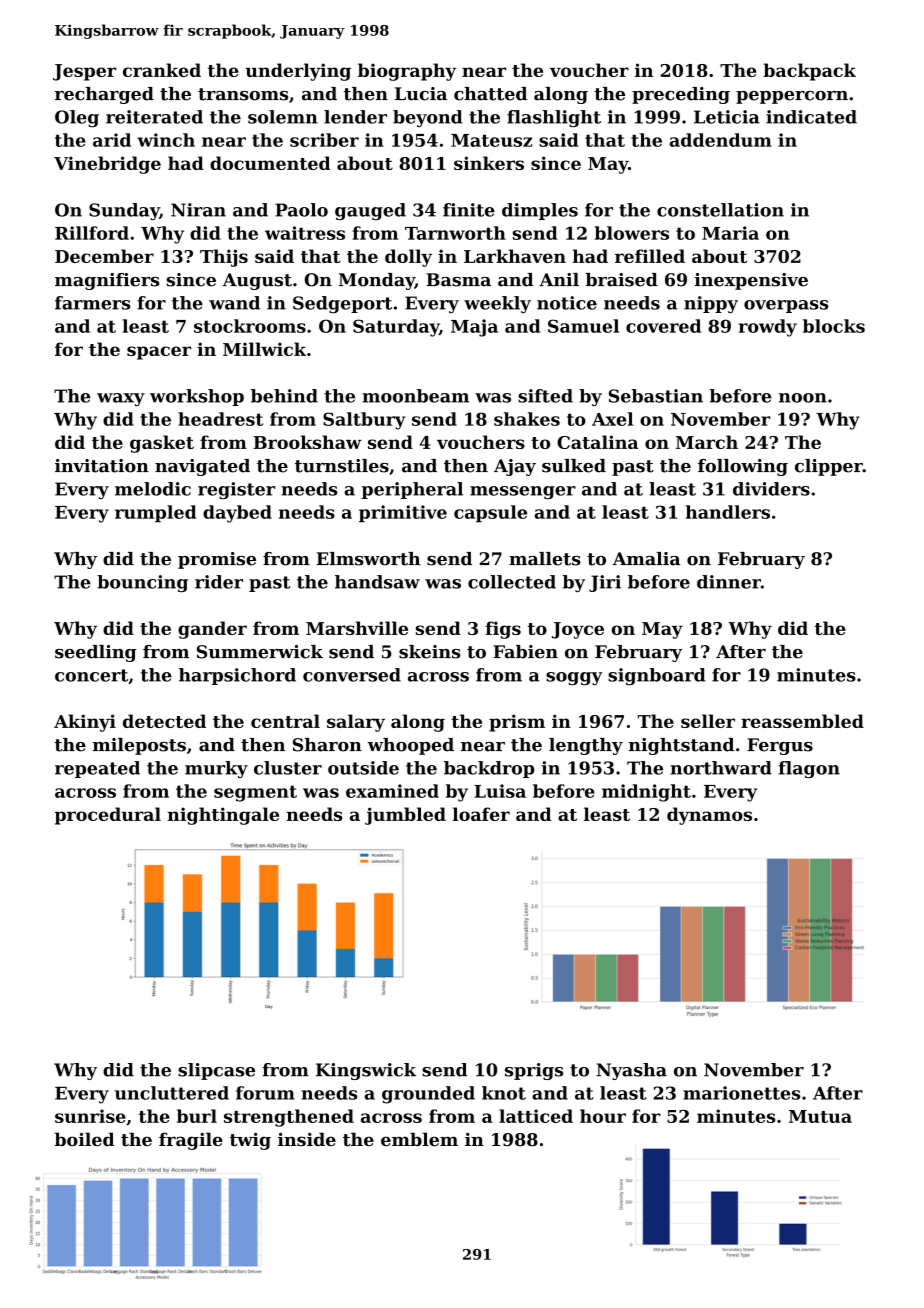 This screenshot has width=924, height=1308. What do you see at coordinates (743, 467) in the screenshot?
I see `following` at bounding box center [743, 467].
